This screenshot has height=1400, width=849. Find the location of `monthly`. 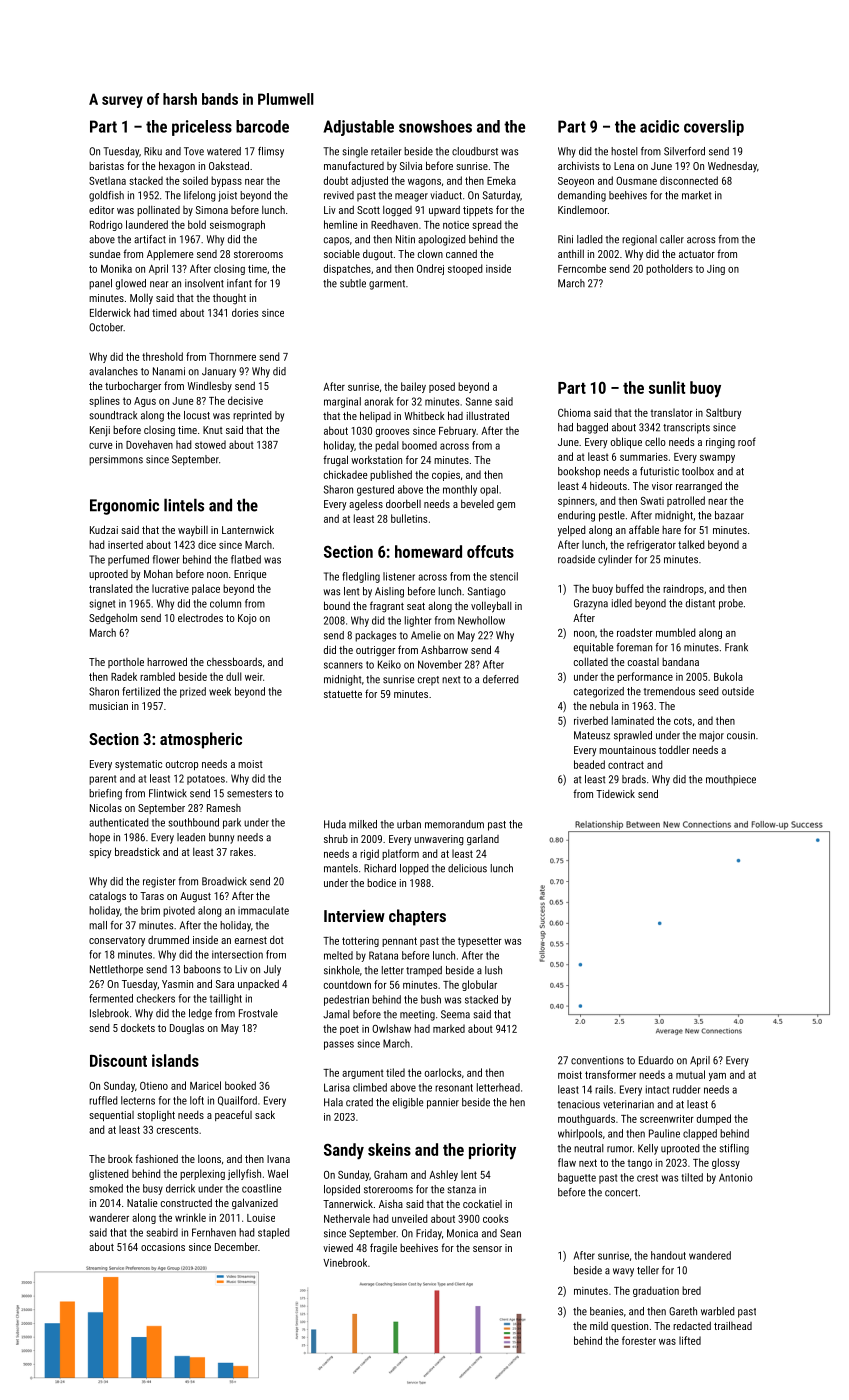

monthly is located at coordinates (460, 490).
